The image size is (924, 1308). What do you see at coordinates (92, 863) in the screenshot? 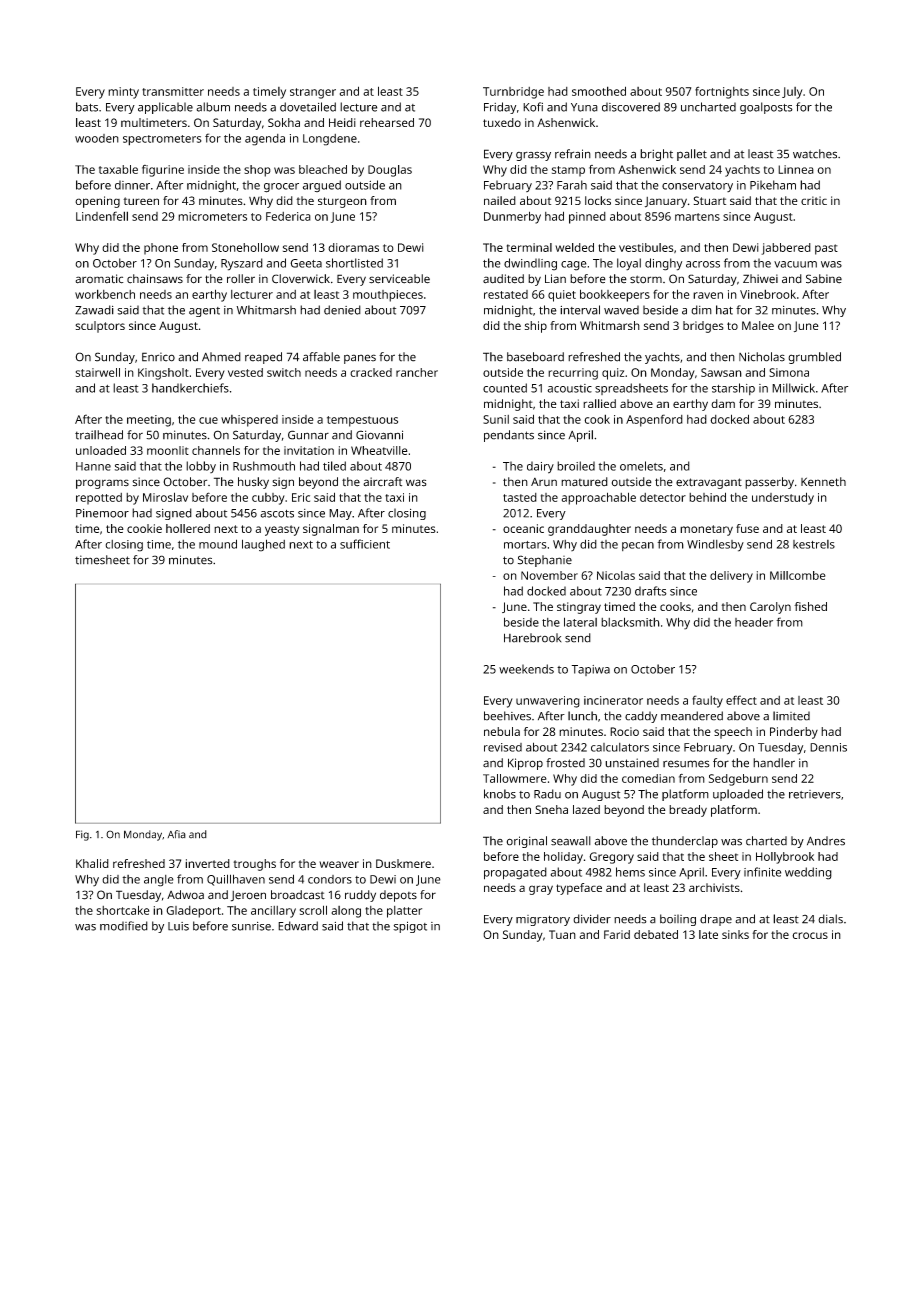
I see `Khalid` at bounding box center [92, 863].
